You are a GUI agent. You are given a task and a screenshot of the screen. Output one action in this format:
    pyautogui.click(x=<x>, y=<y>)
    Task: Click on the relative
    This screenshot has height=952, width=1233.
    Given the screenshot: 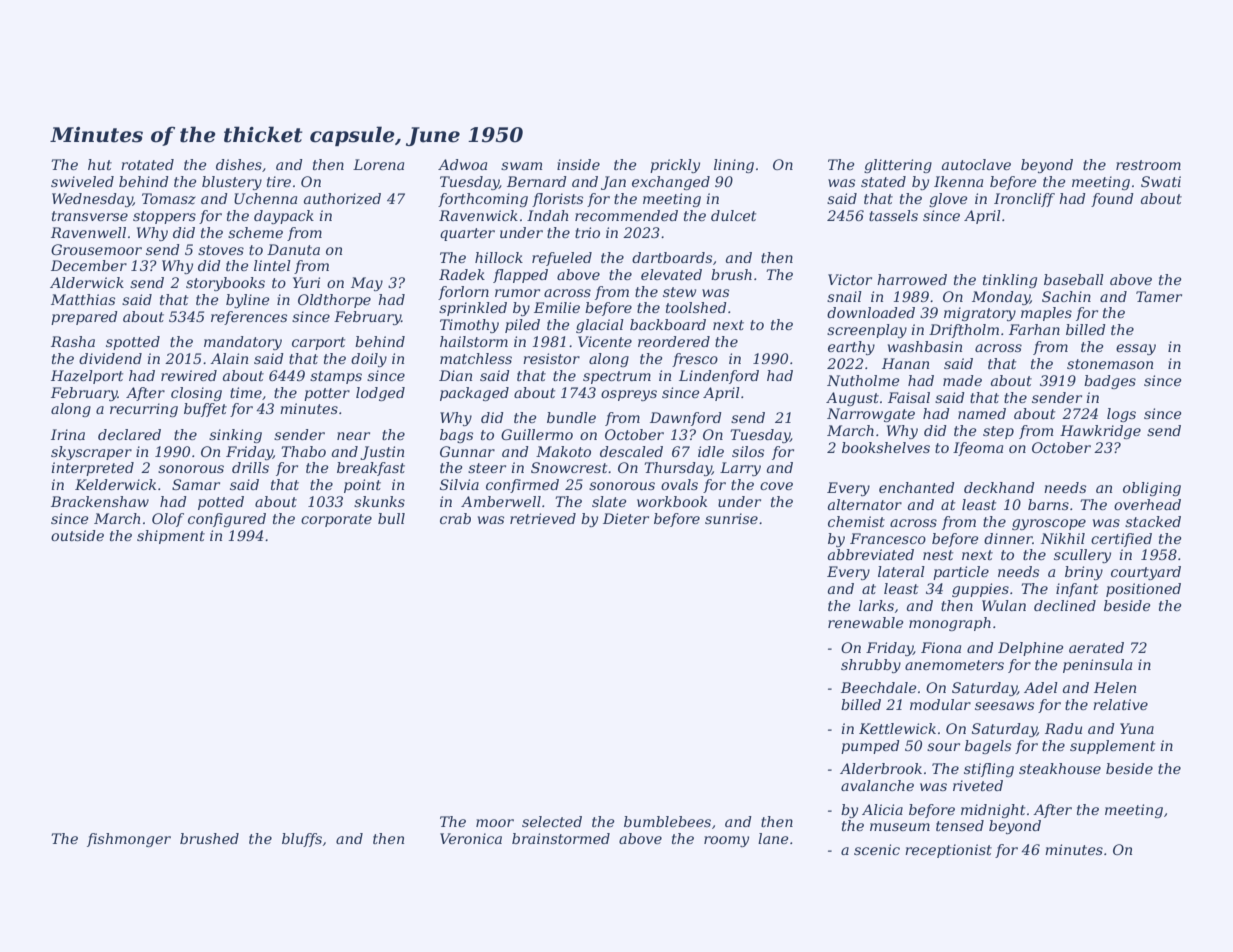 What is the action you would take?
    pyautogui.click(x=1120, y=704)
